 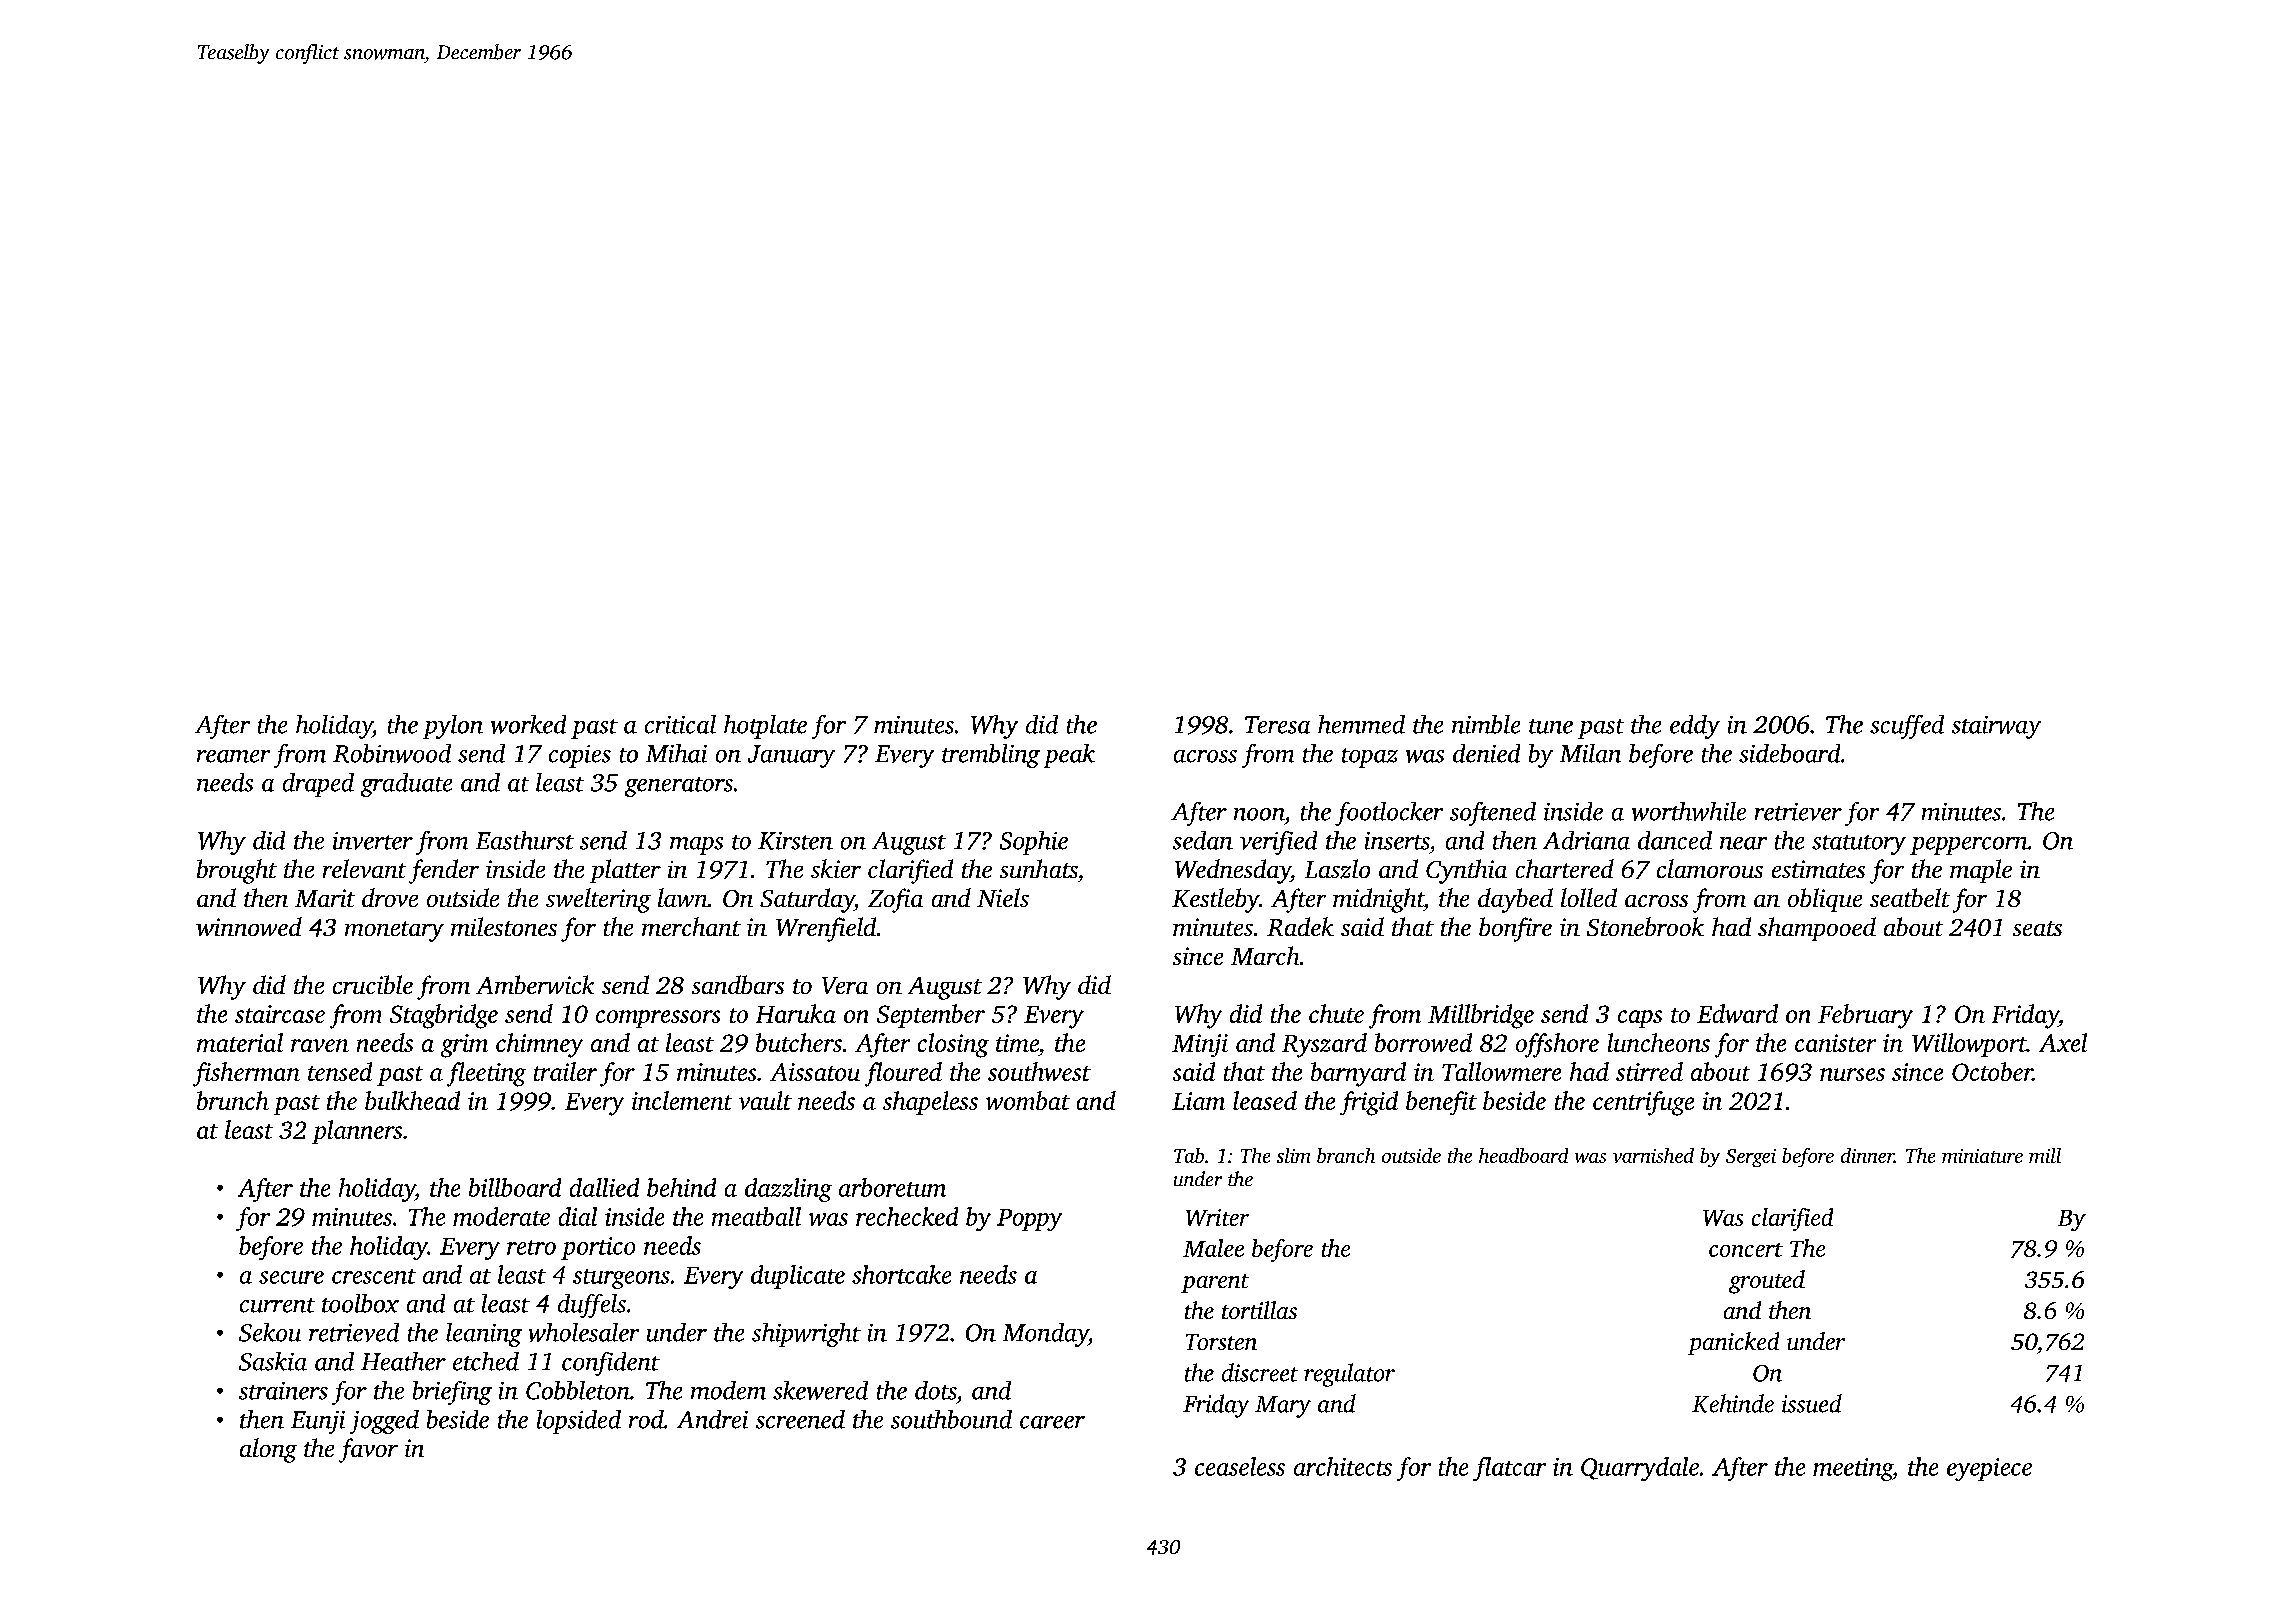 I want to click on hotplate, so click(x=765, y=727).
